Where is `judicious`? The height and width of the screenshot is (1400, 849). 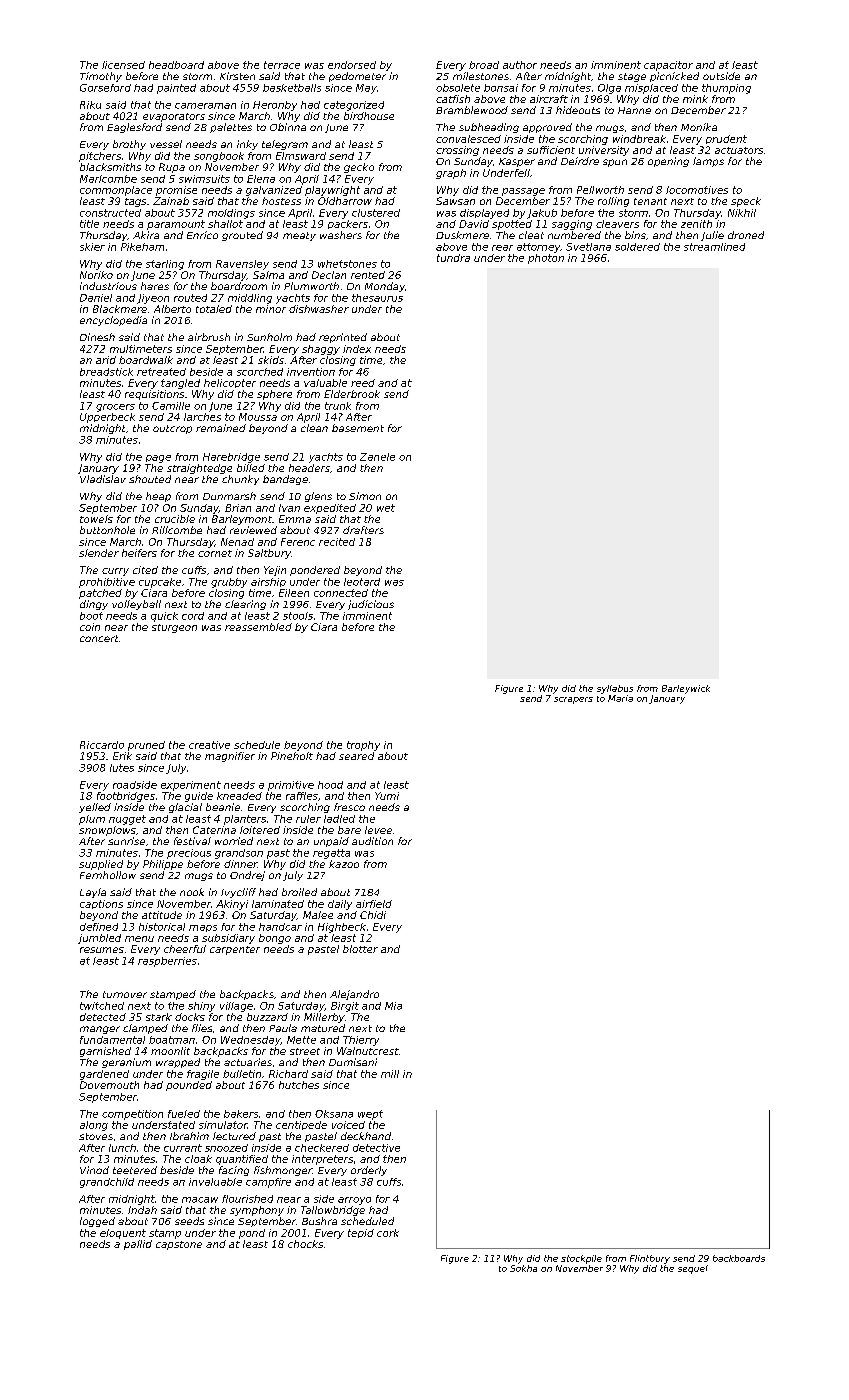
judicious is located at coordinates (371, 605).
